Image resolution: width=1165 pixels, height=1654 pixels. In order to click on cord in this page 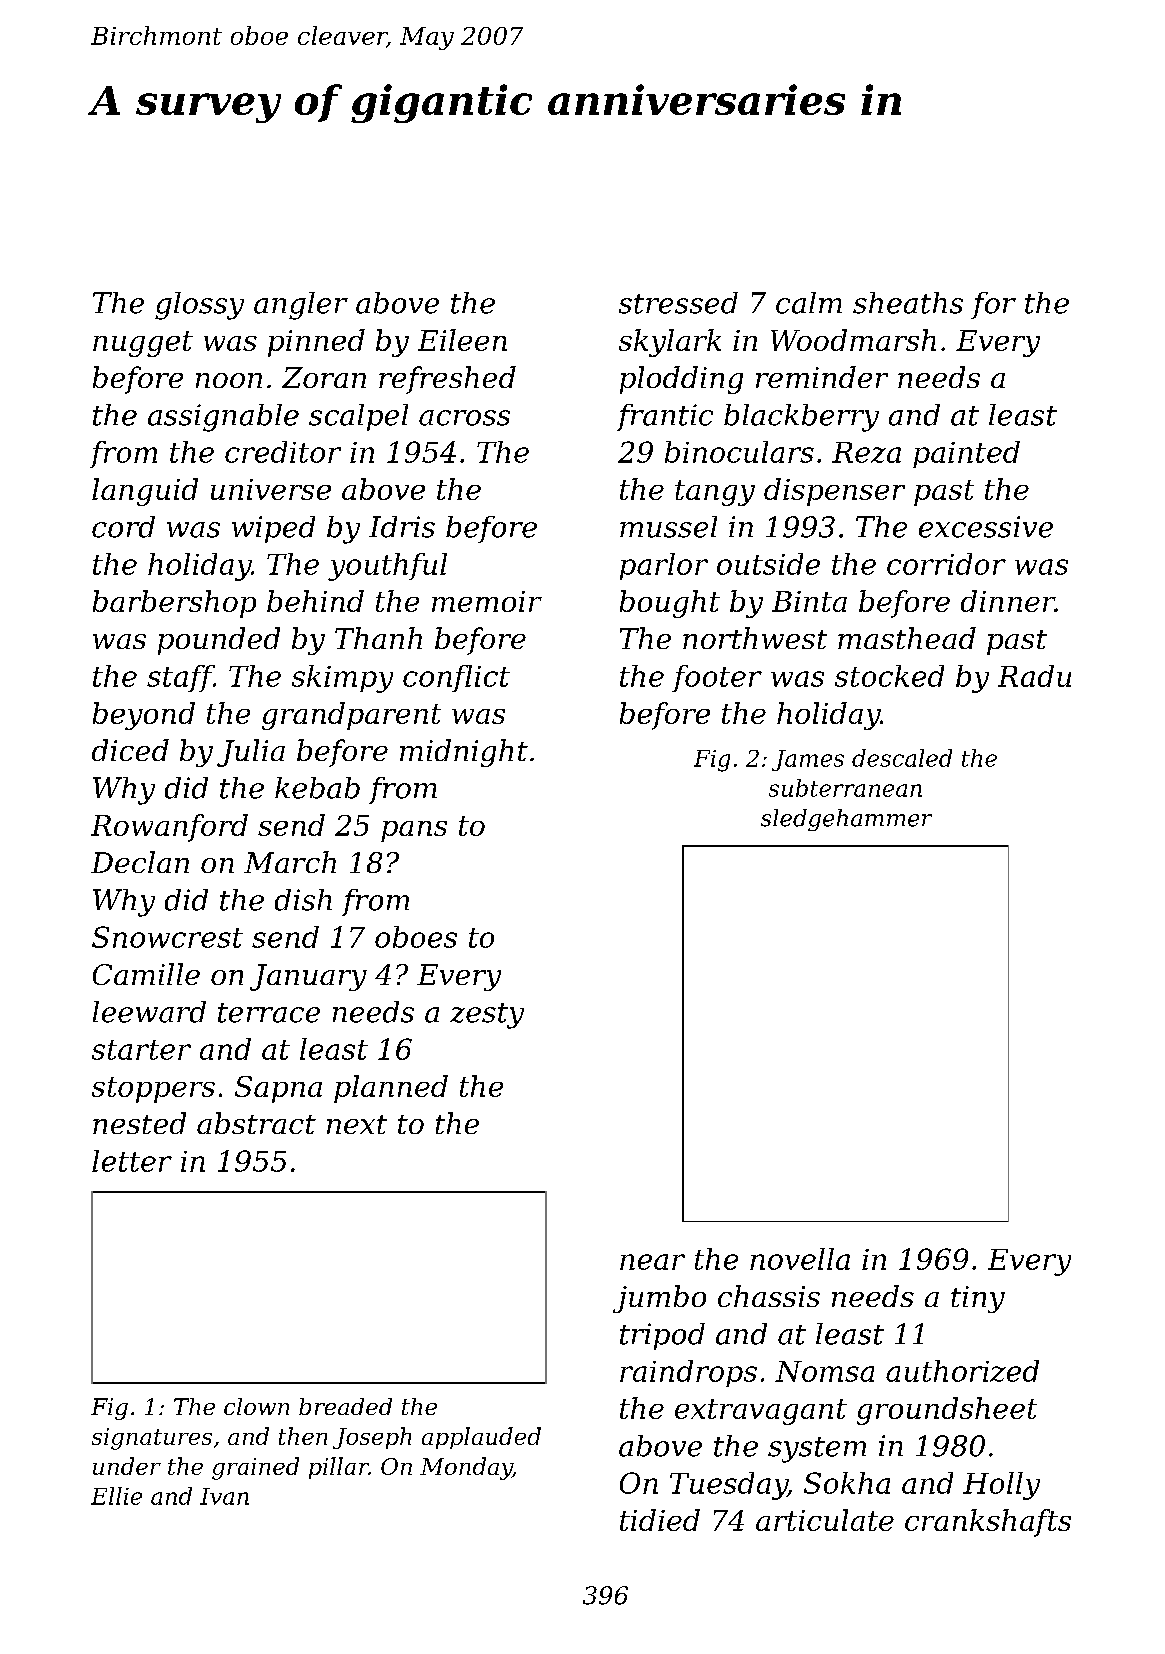, I will do `click(123, 527)`.
